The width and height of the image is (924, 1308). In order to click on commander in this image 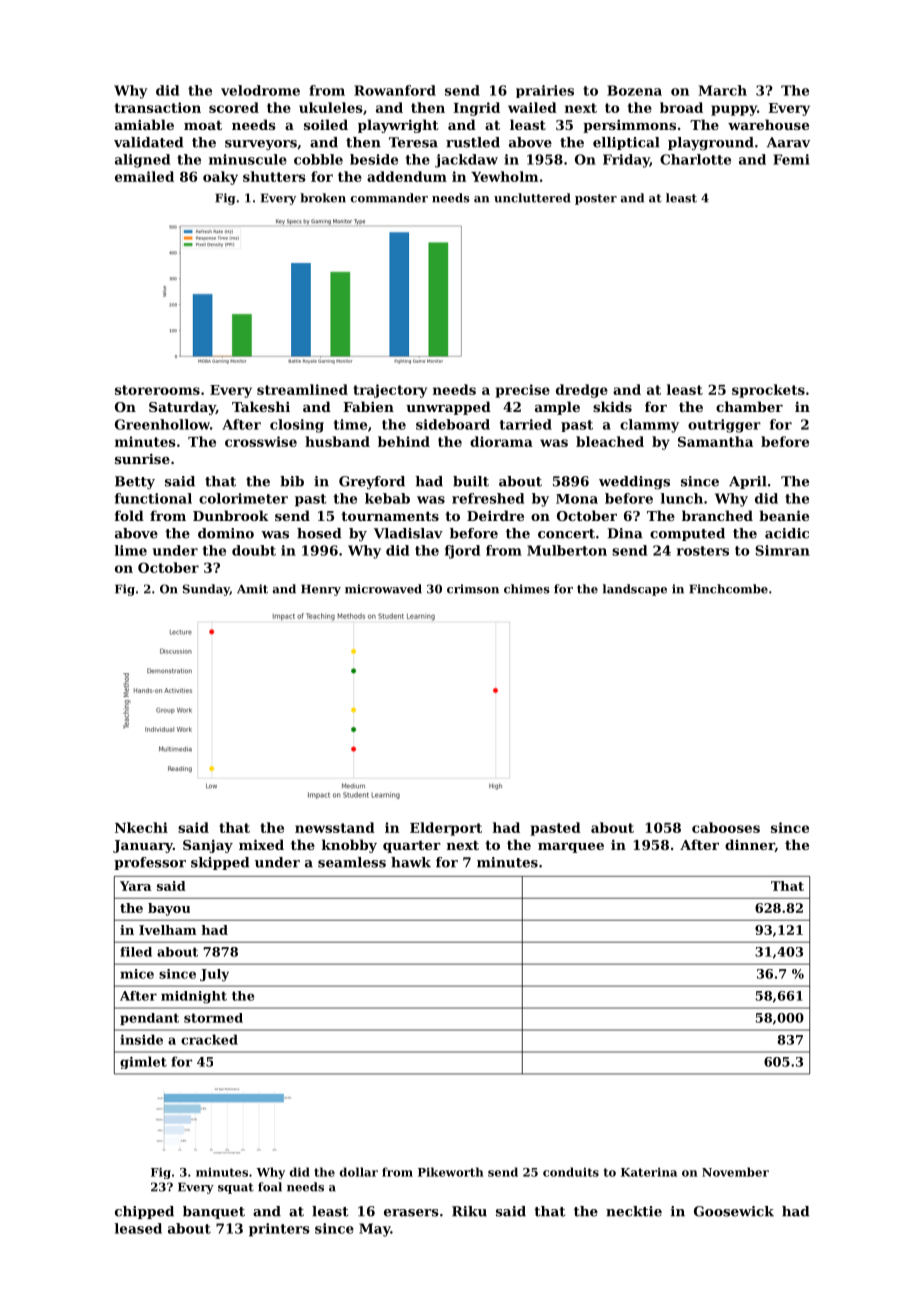, I will do `click(389, 198)`.
